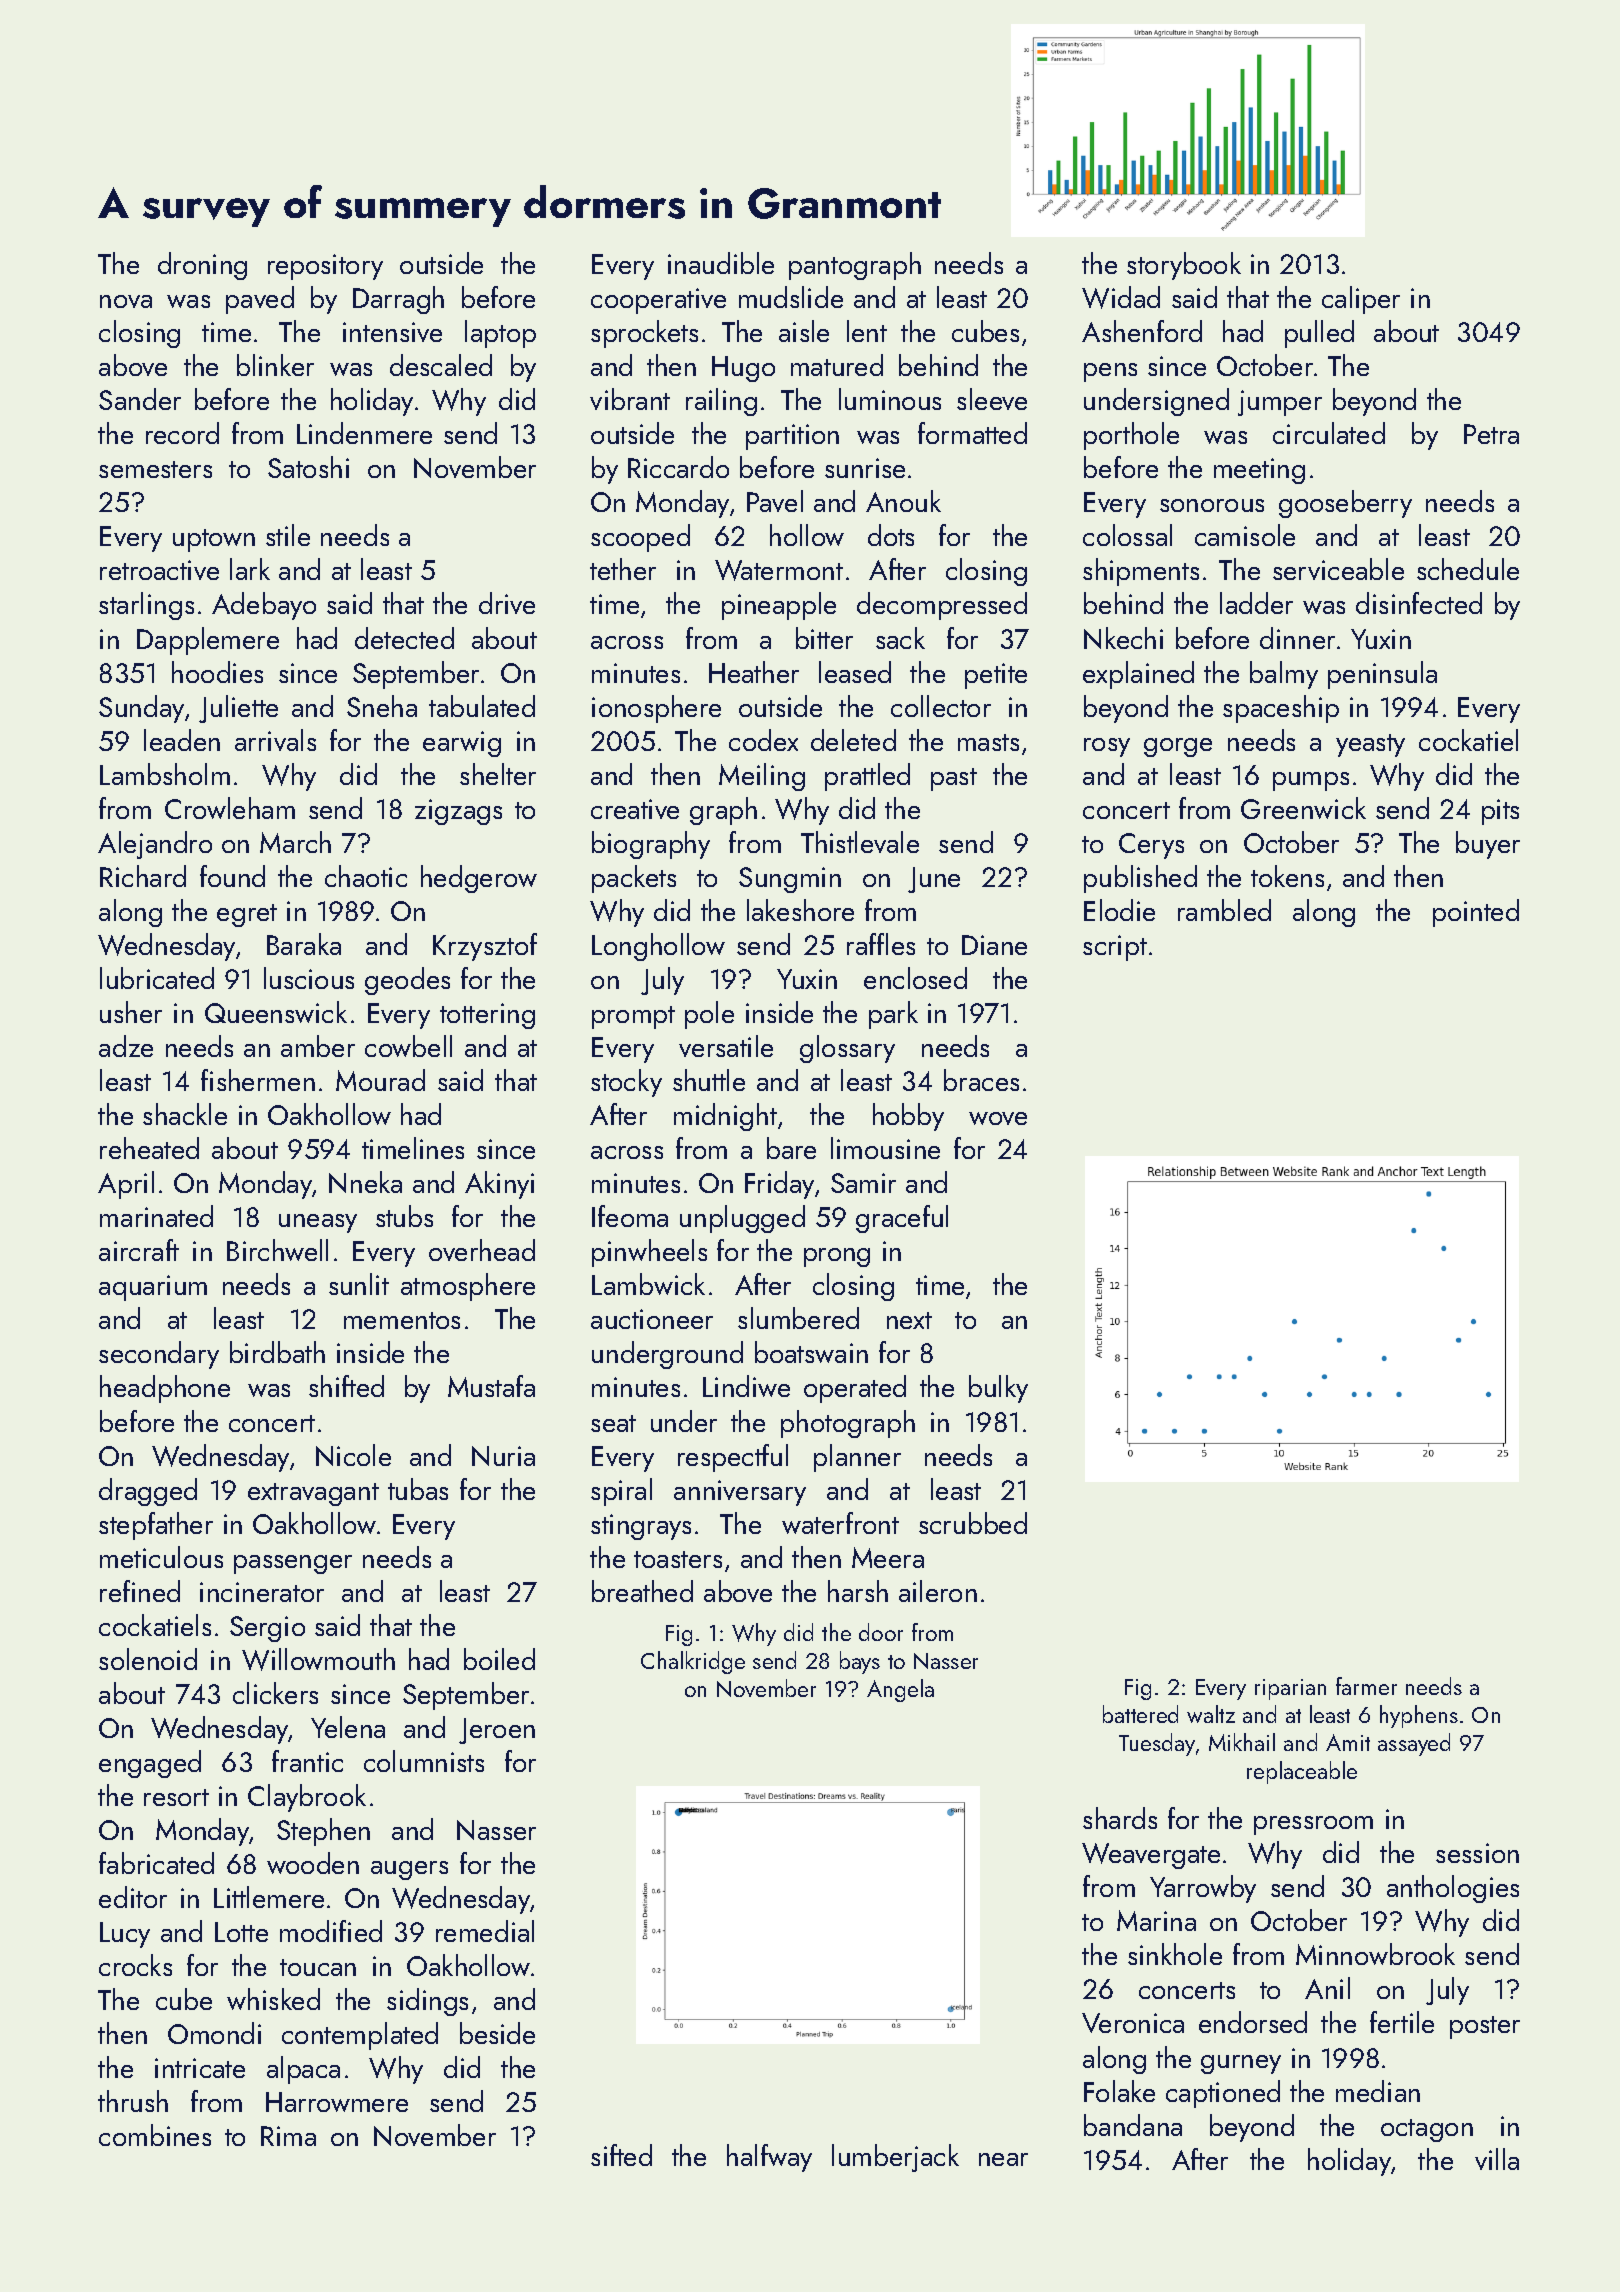 The width and height of the document is (1620, 2292). What do you see at coordinates (288, 535) in the document?
I see `stile` at bounding box center [288, 535].
